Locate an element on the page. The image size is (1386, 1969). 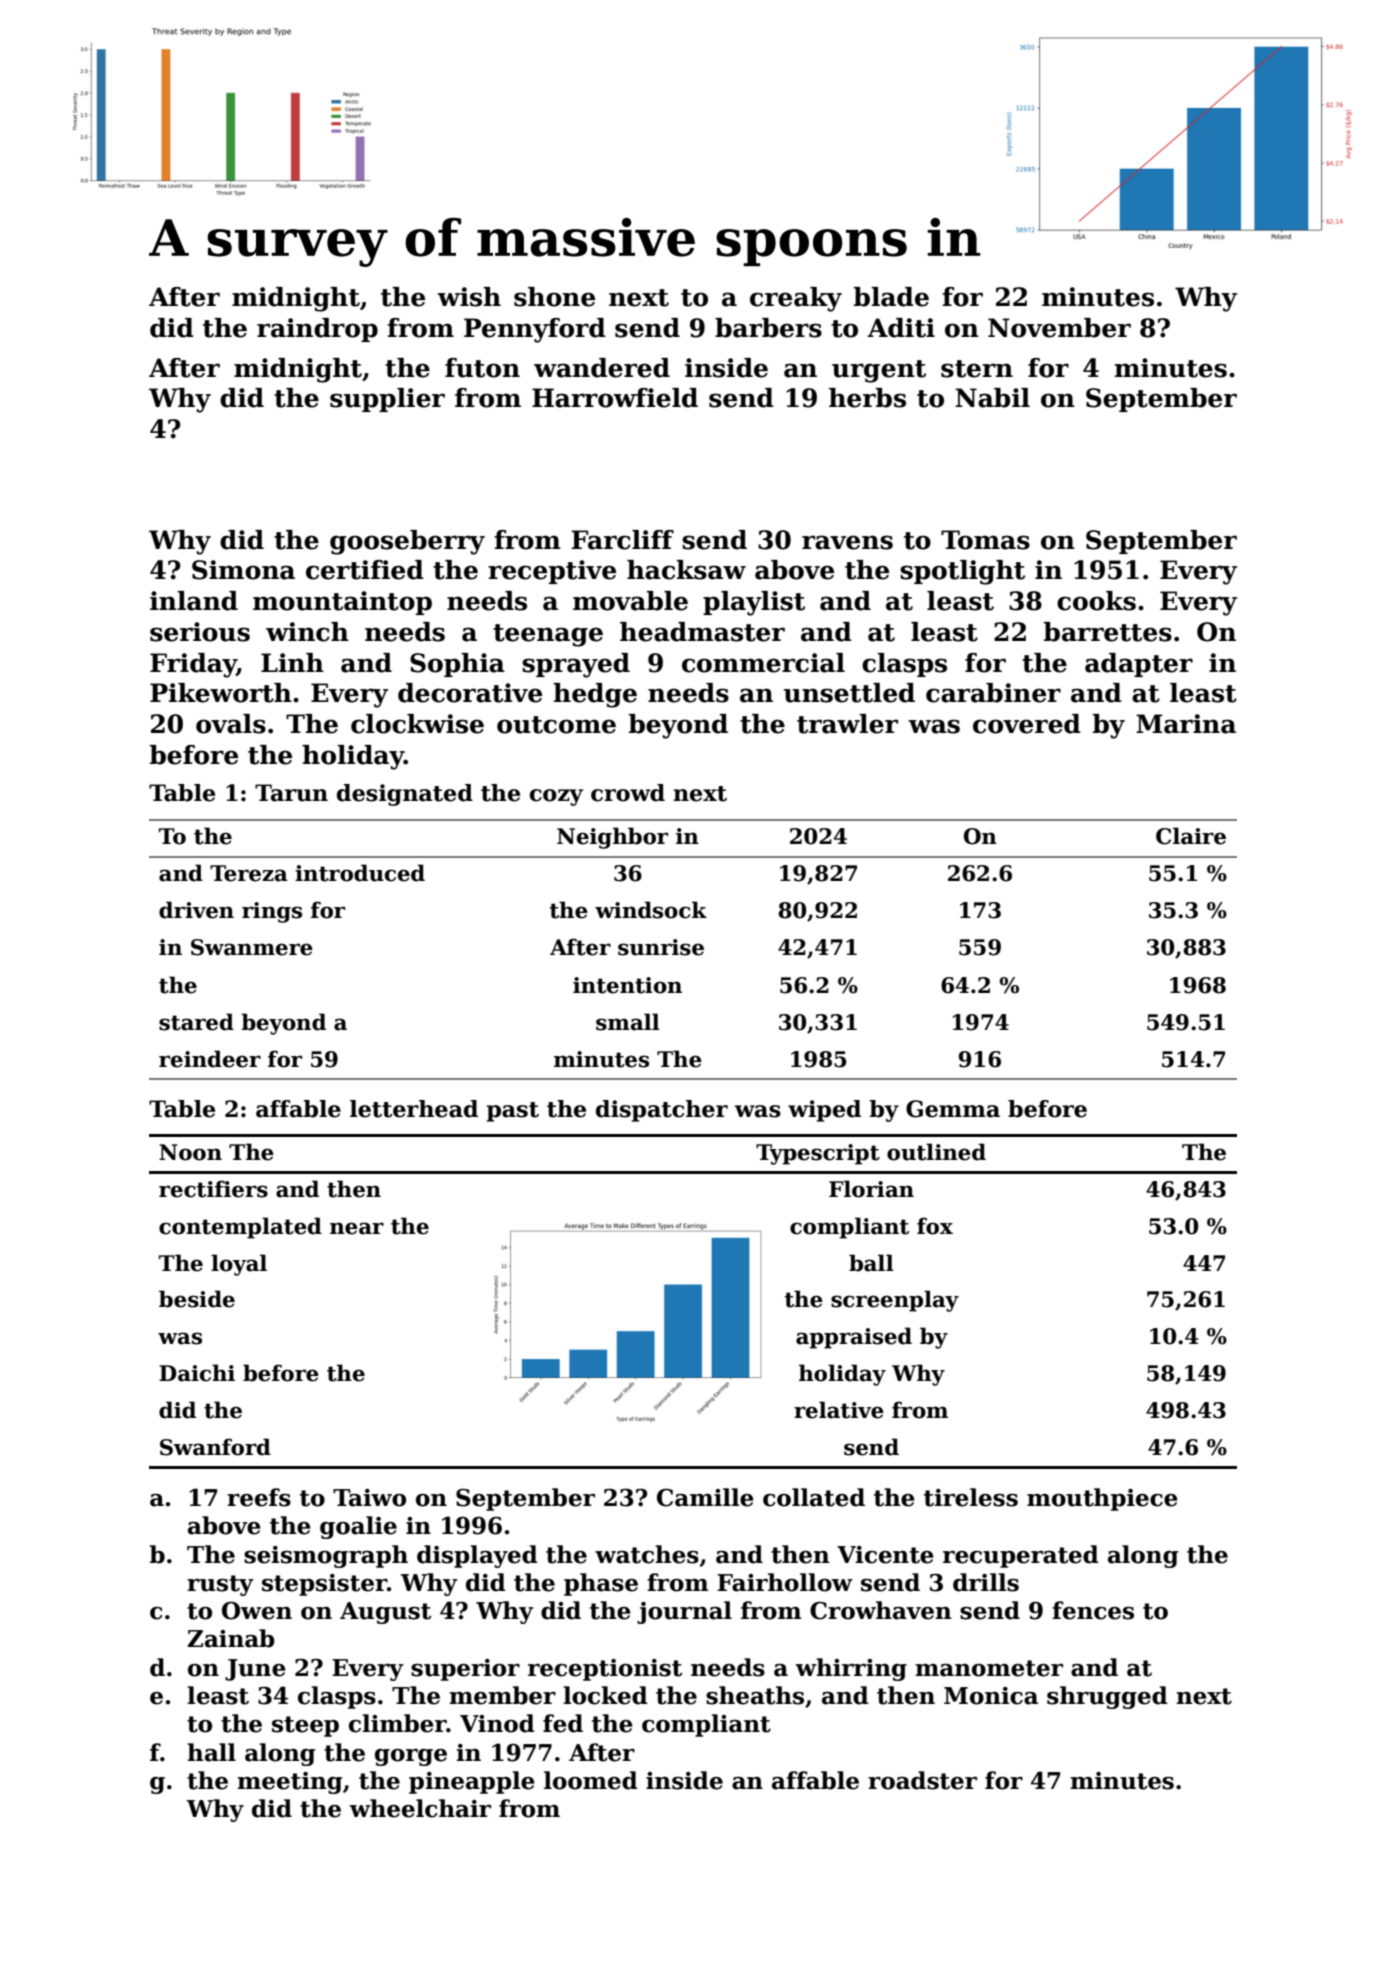
fox is located at coordinates (935, 1226).
